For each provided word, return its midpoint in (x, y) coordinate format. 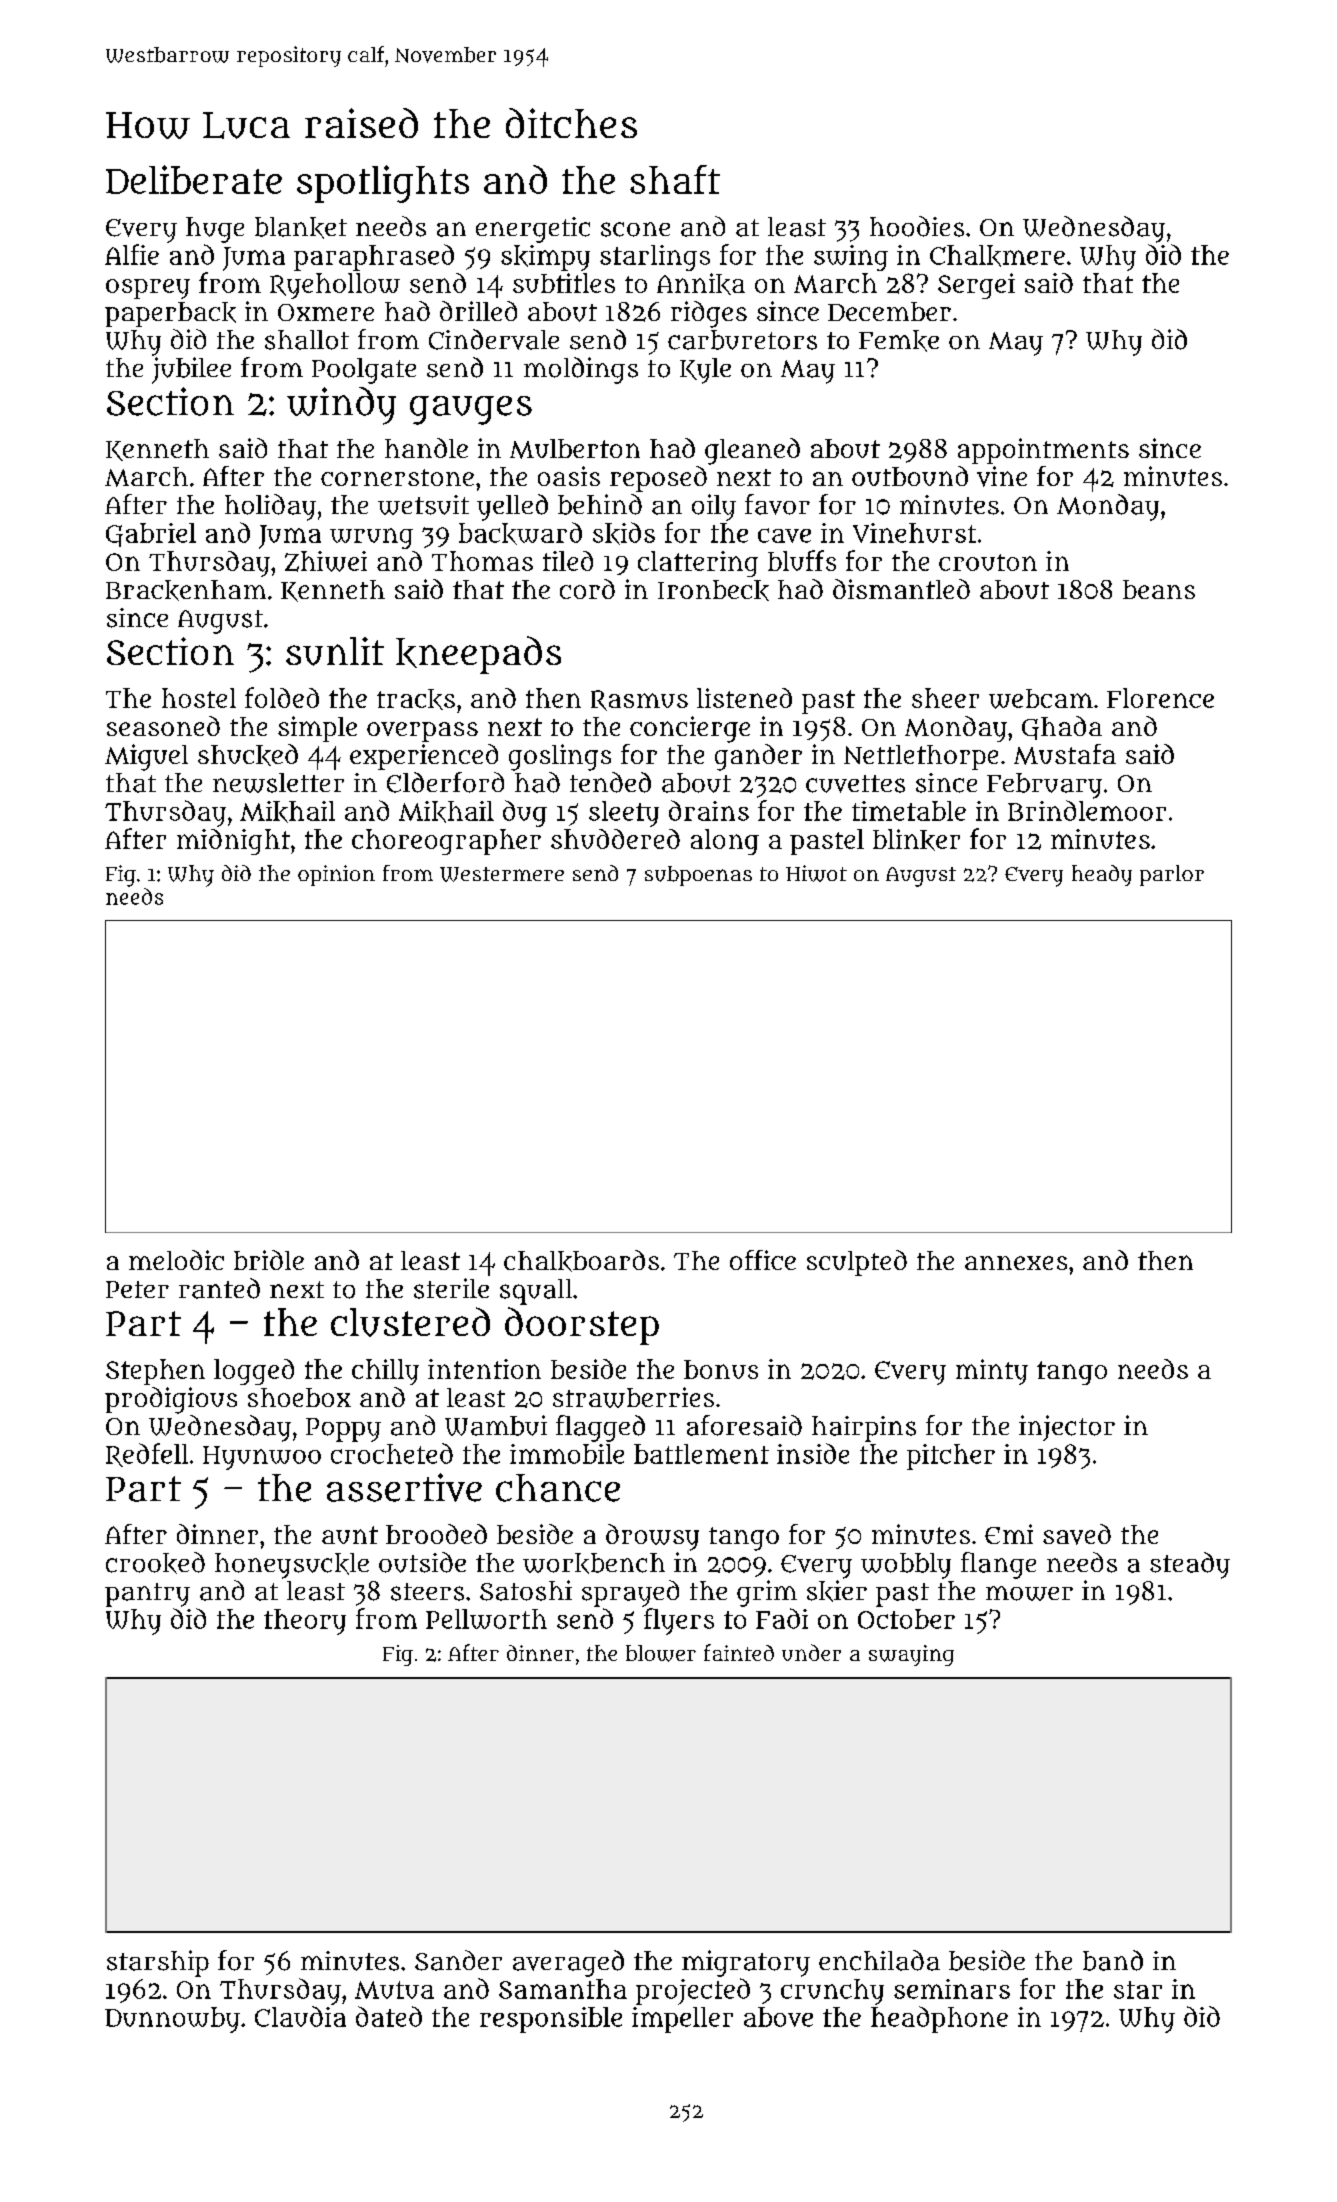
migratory (746, 1963)
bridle (269, 1260)
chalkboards (581, 1261)
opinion (336, 875)
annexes (1016, 1263)
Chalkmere (997, 256)
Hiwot (816, 873)
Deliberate (194, 179)
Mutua (394, 1990)
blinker (916, 840)
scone (635, 229)
